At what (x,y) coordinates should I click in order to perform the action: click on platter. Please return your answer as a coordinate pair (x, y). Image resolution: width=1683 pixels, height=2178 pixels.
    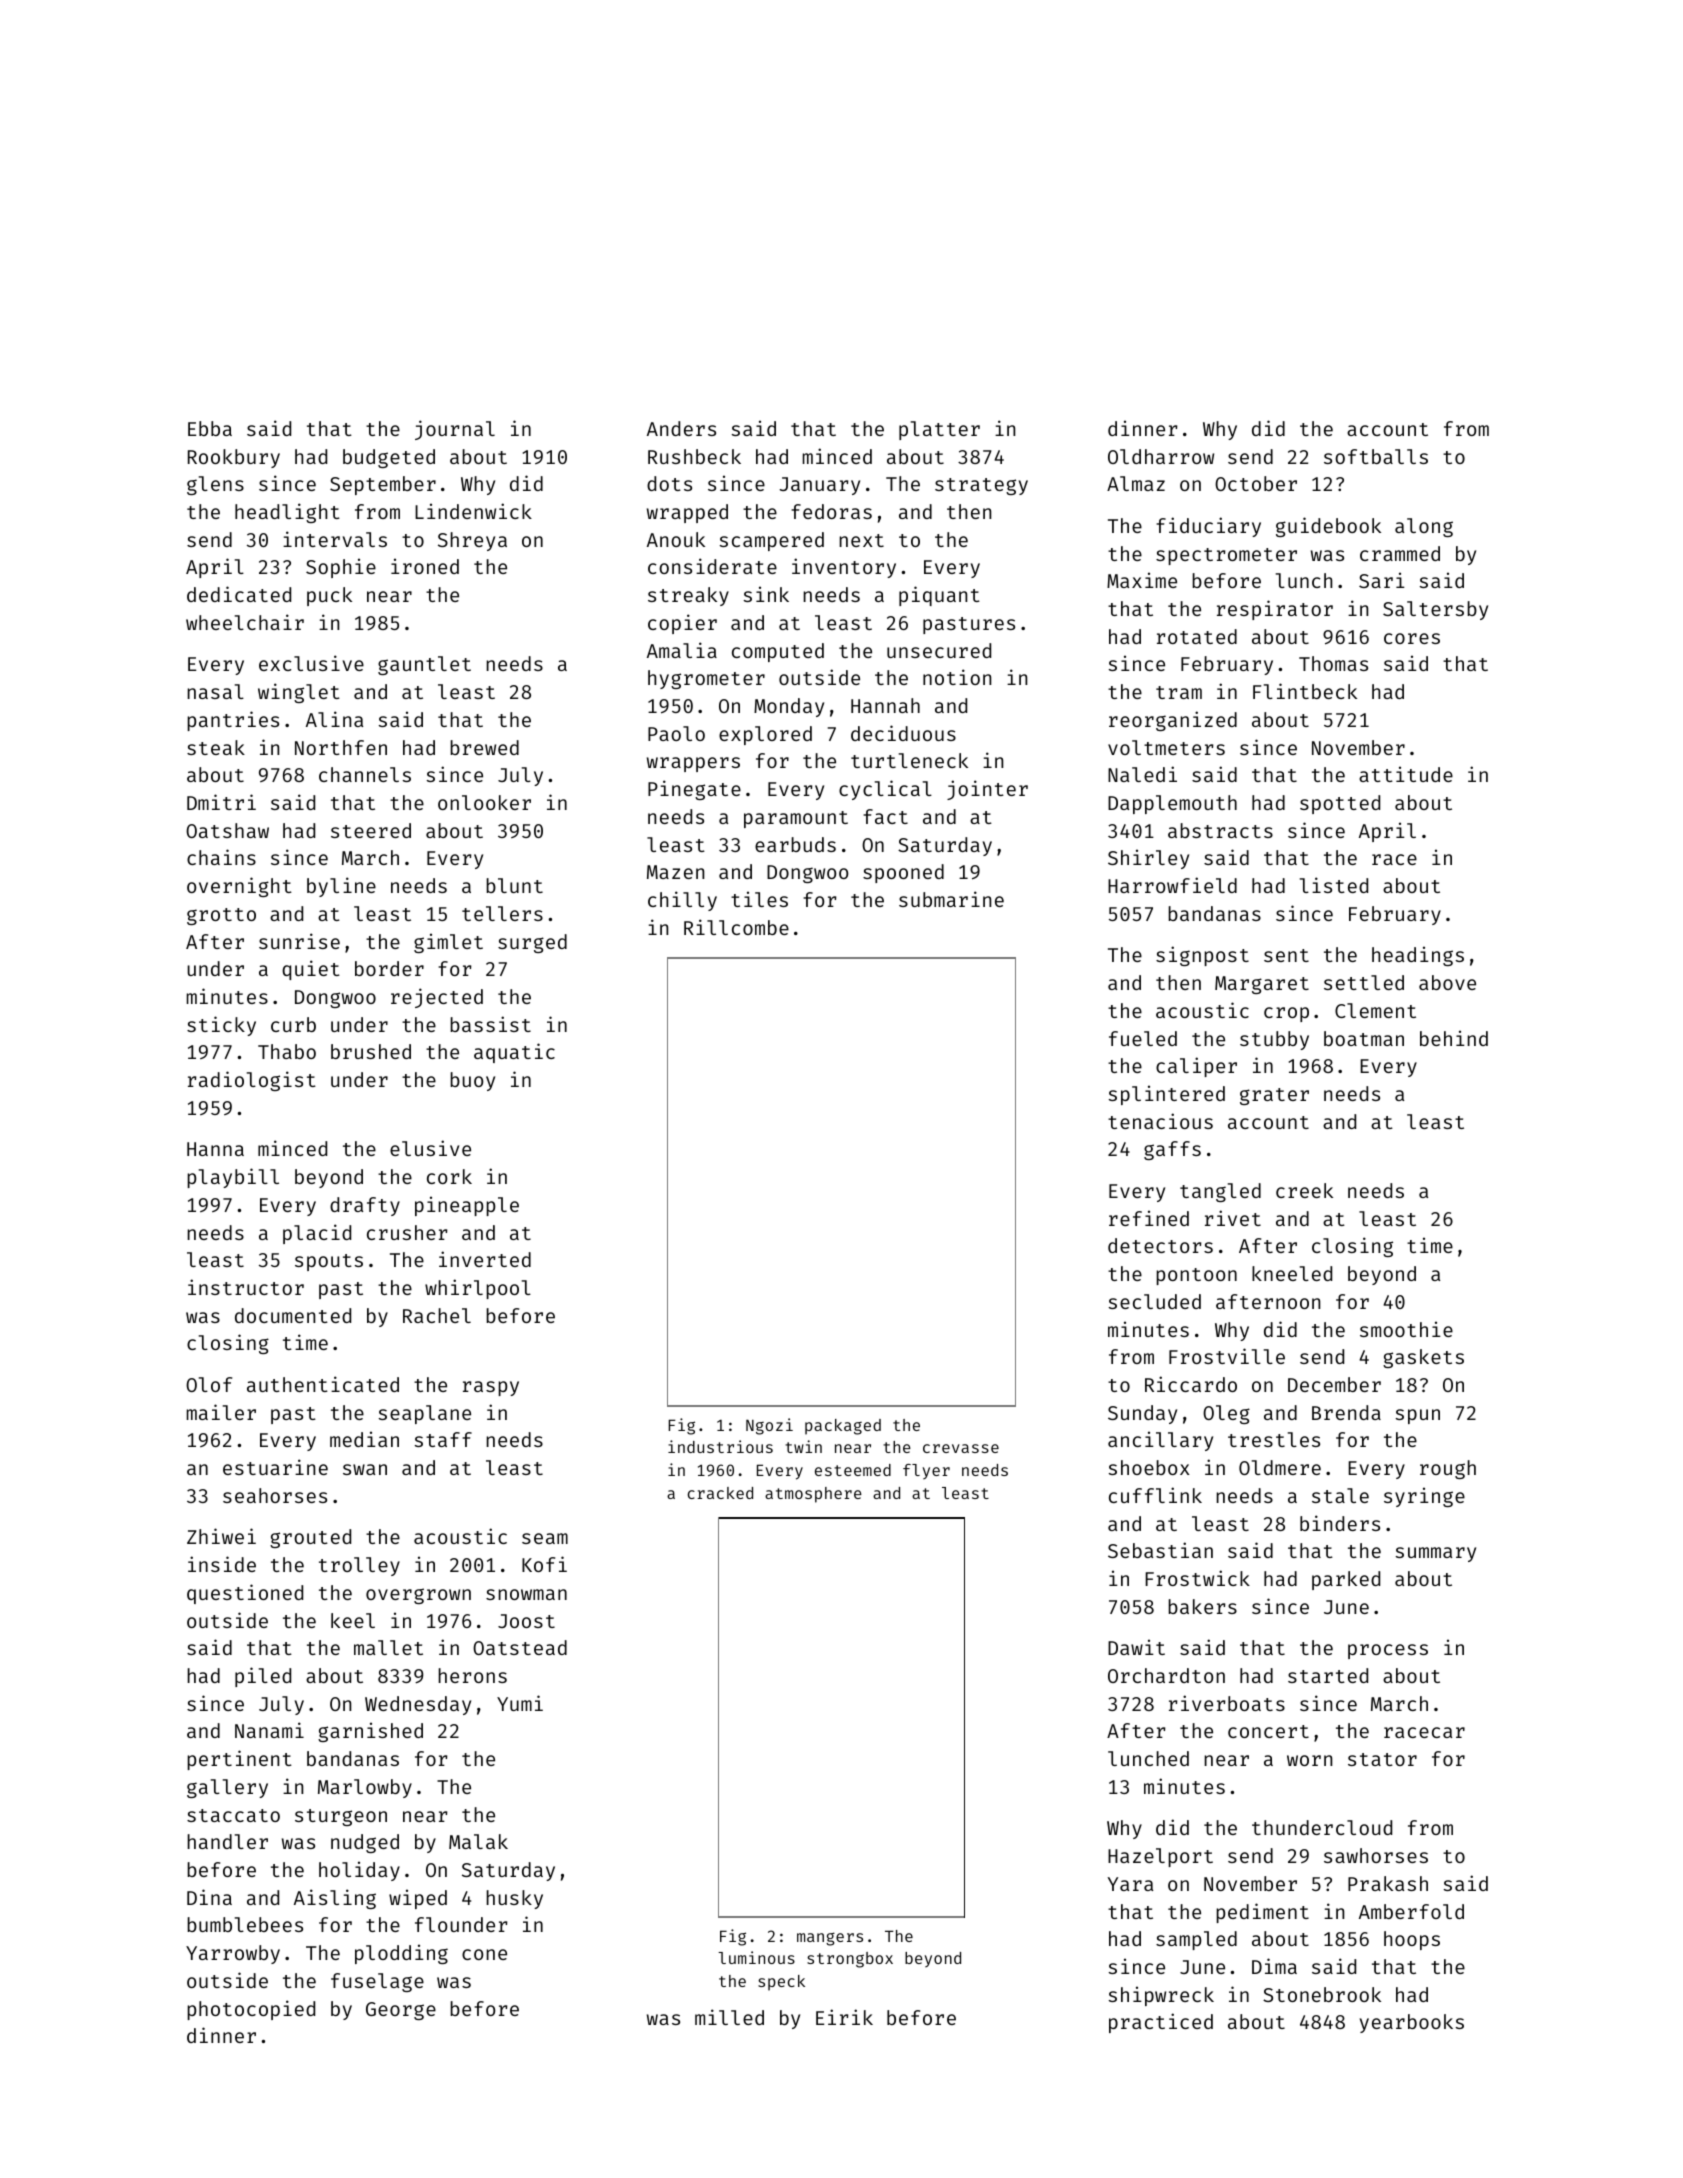
    Looking at the image, I should click on (939, 430).
